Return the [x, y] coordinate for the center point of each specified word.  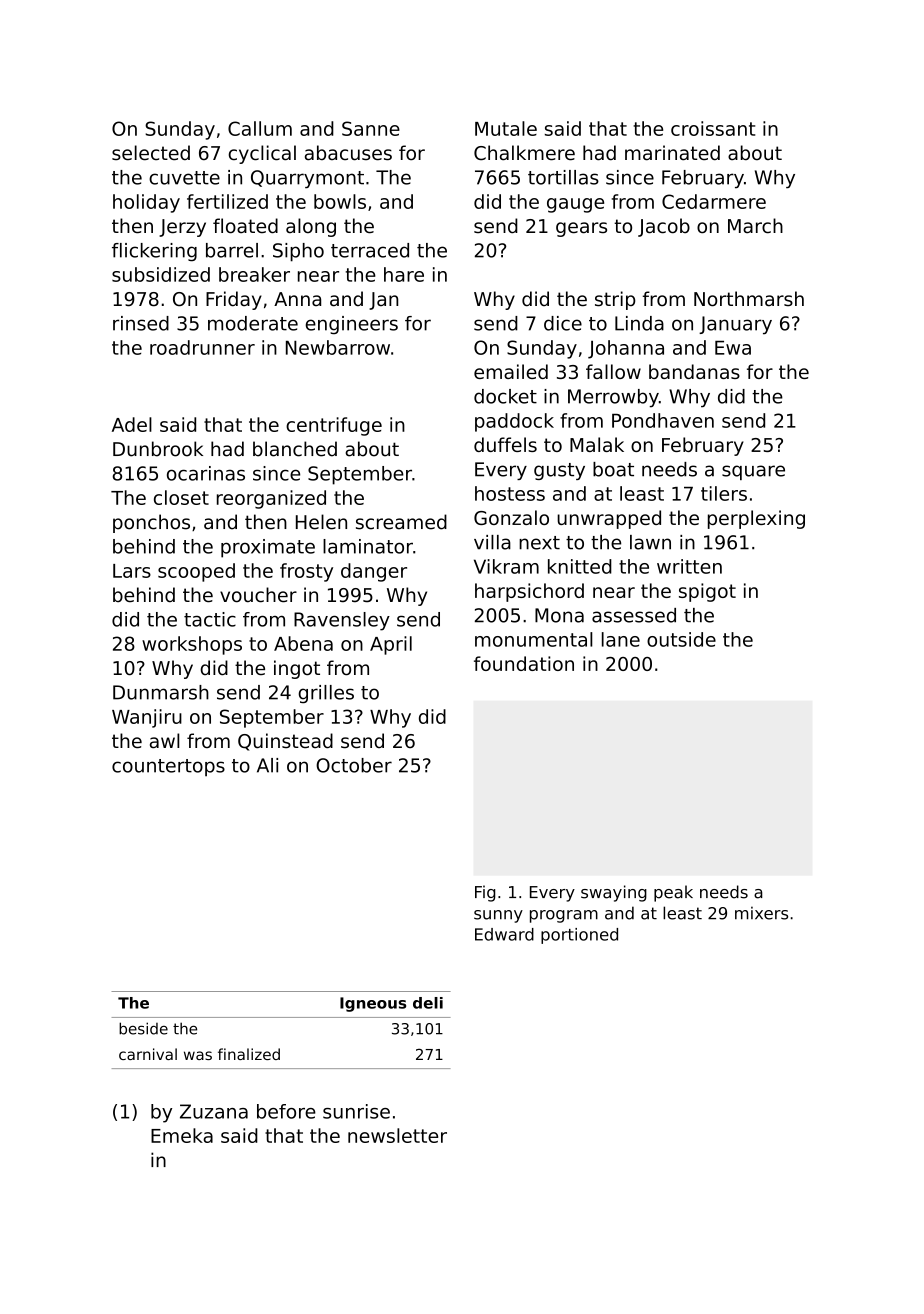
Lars [132, 571]
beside [143, 1028]
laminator [368, 546]
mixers [761, 913]
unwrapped [609, 519]
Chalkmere [524, 153]
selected [151, 153]
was [198, 1055]
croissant [713, 128]
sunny [498, 916]
